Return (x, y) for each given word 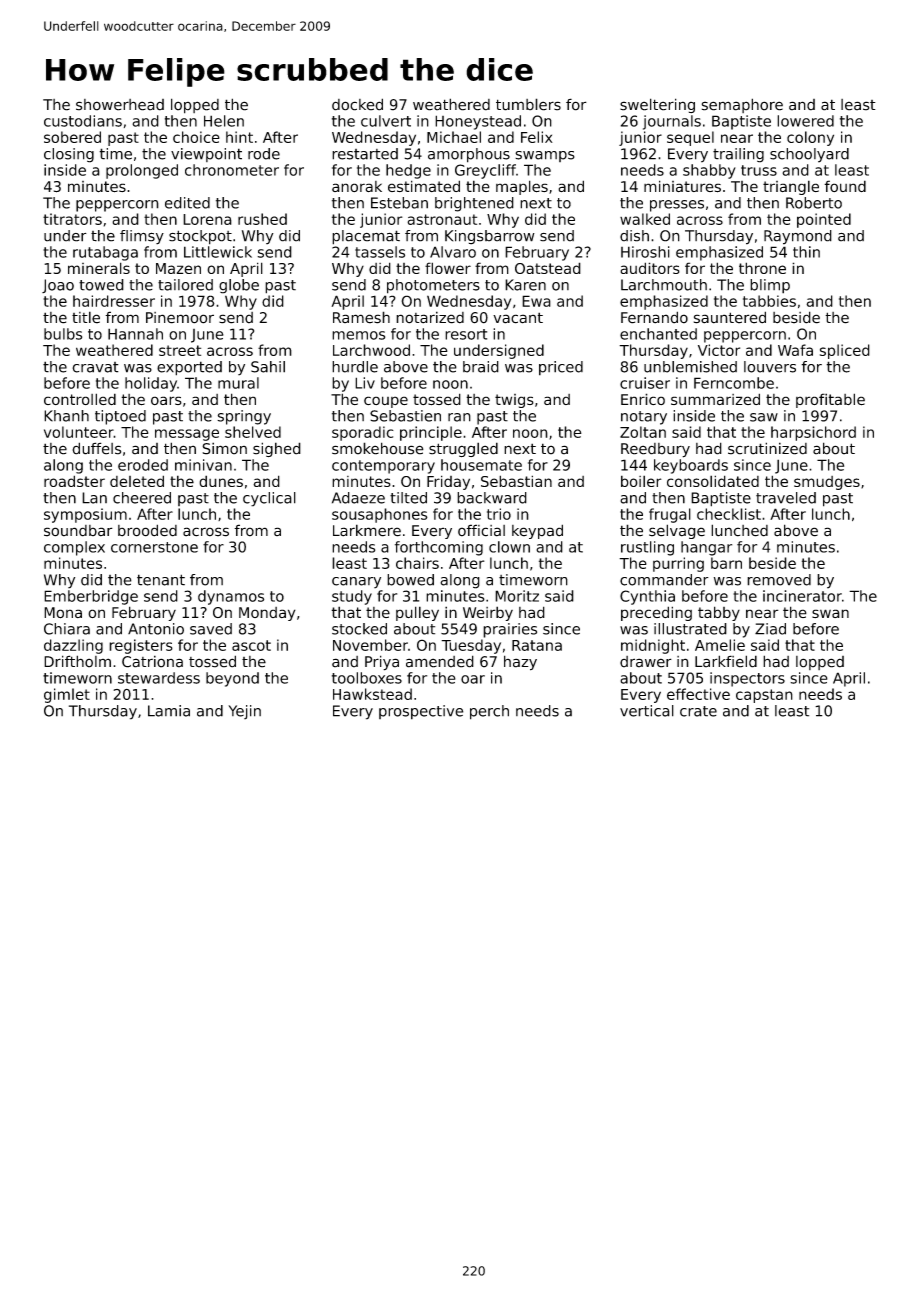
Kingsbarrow (490, 237)
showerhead (120, 105)
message (187, 435)
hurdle (355, 367)
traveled (786, 498)
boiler (641, 481)
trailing (738, 155)
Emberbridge (91, 597)
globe (239, 286)
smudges (827, 483)
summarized (715, 399)
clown (509, 547)
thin (806, 252)
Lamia (169, 711)
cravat (95, 367)
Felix (537, 137)
